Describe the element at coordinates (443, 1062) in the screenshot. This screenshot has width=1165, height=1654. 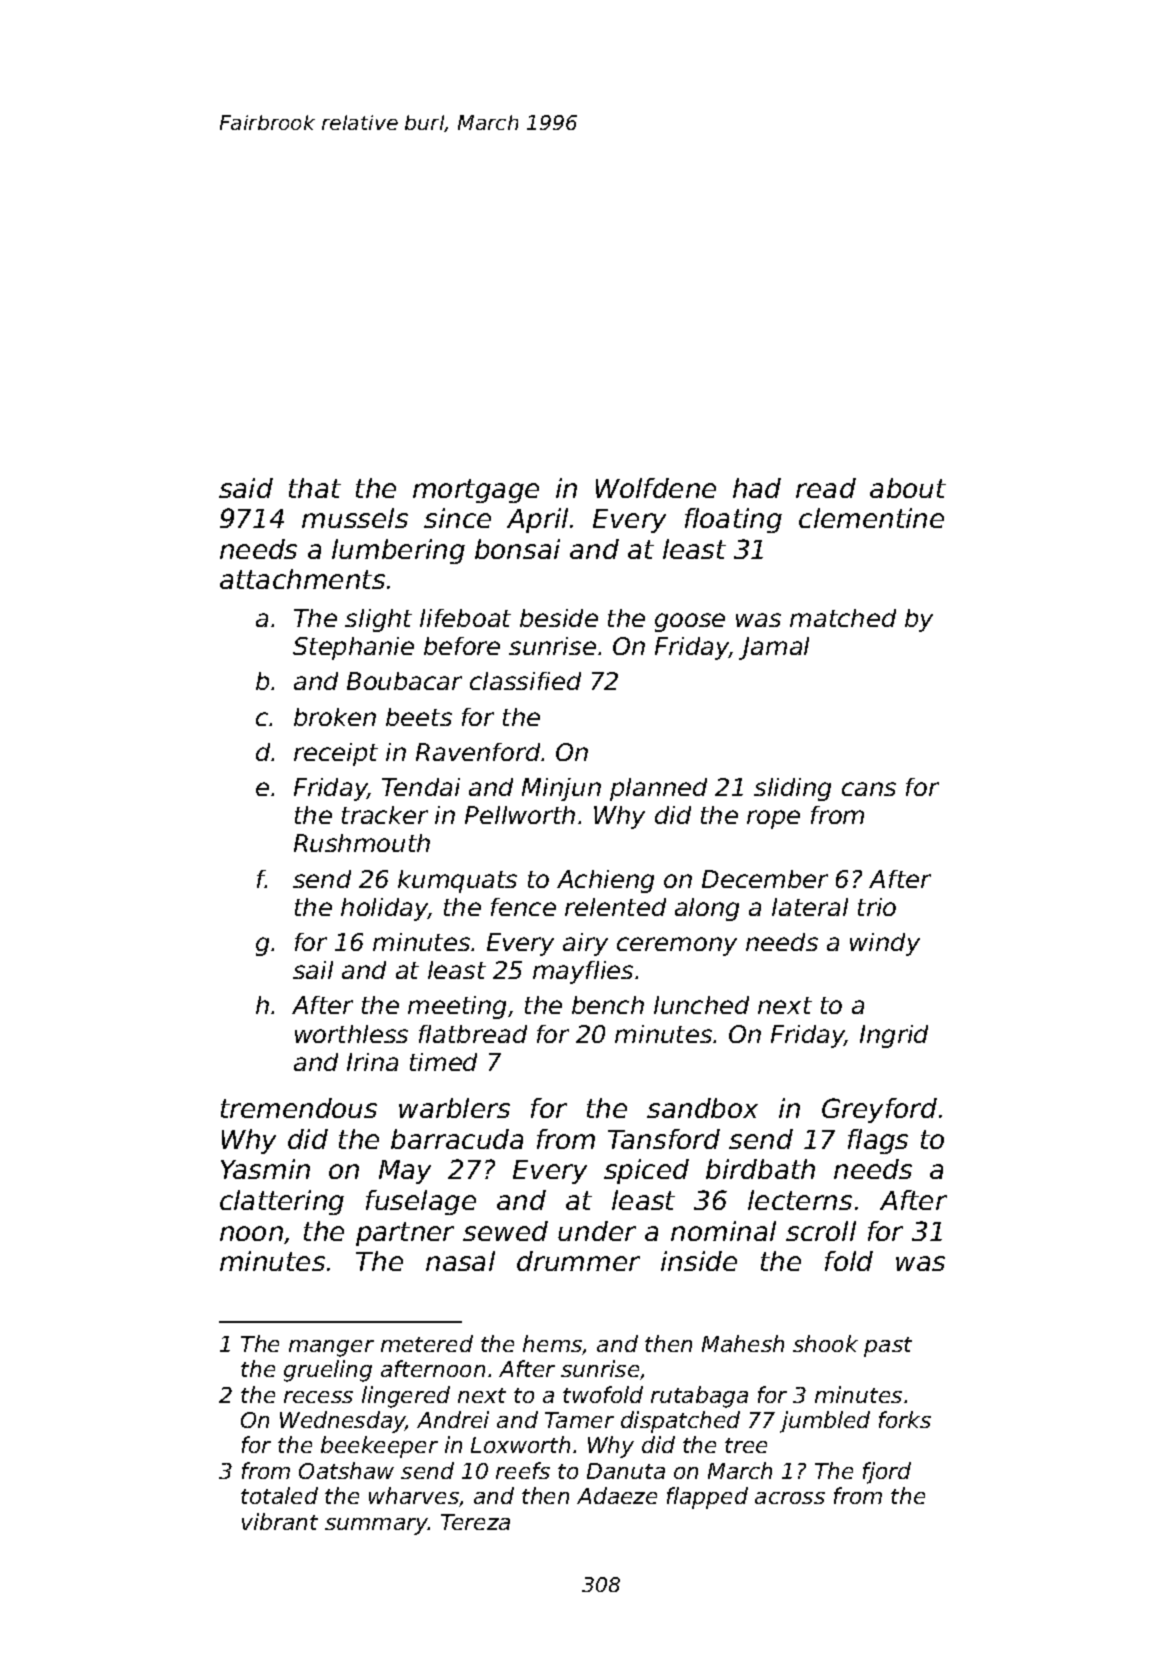
I see `timed` at that location.
